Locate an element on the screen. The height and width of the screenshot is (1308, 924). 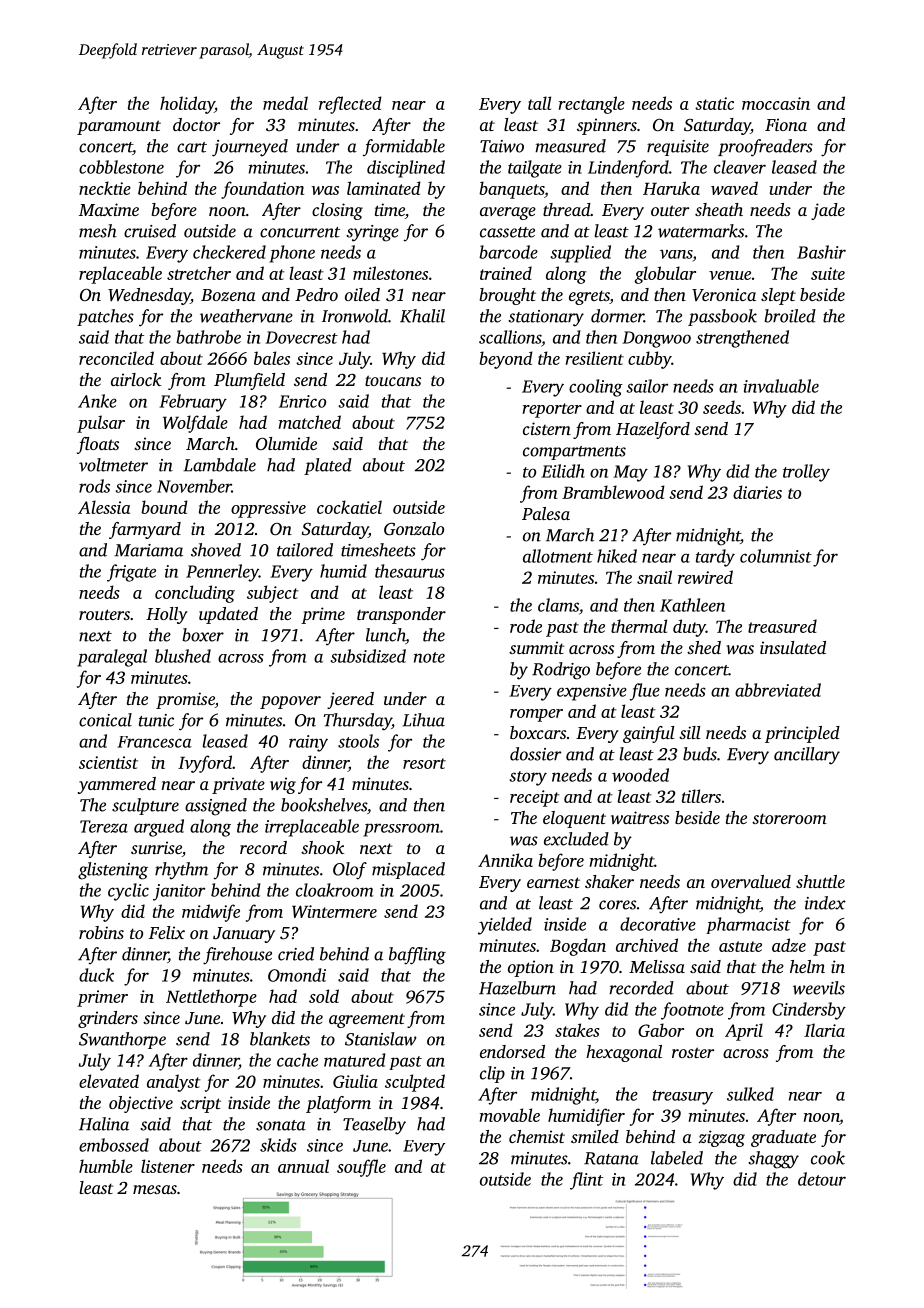
movable is located at coordinates (509, 1115).
